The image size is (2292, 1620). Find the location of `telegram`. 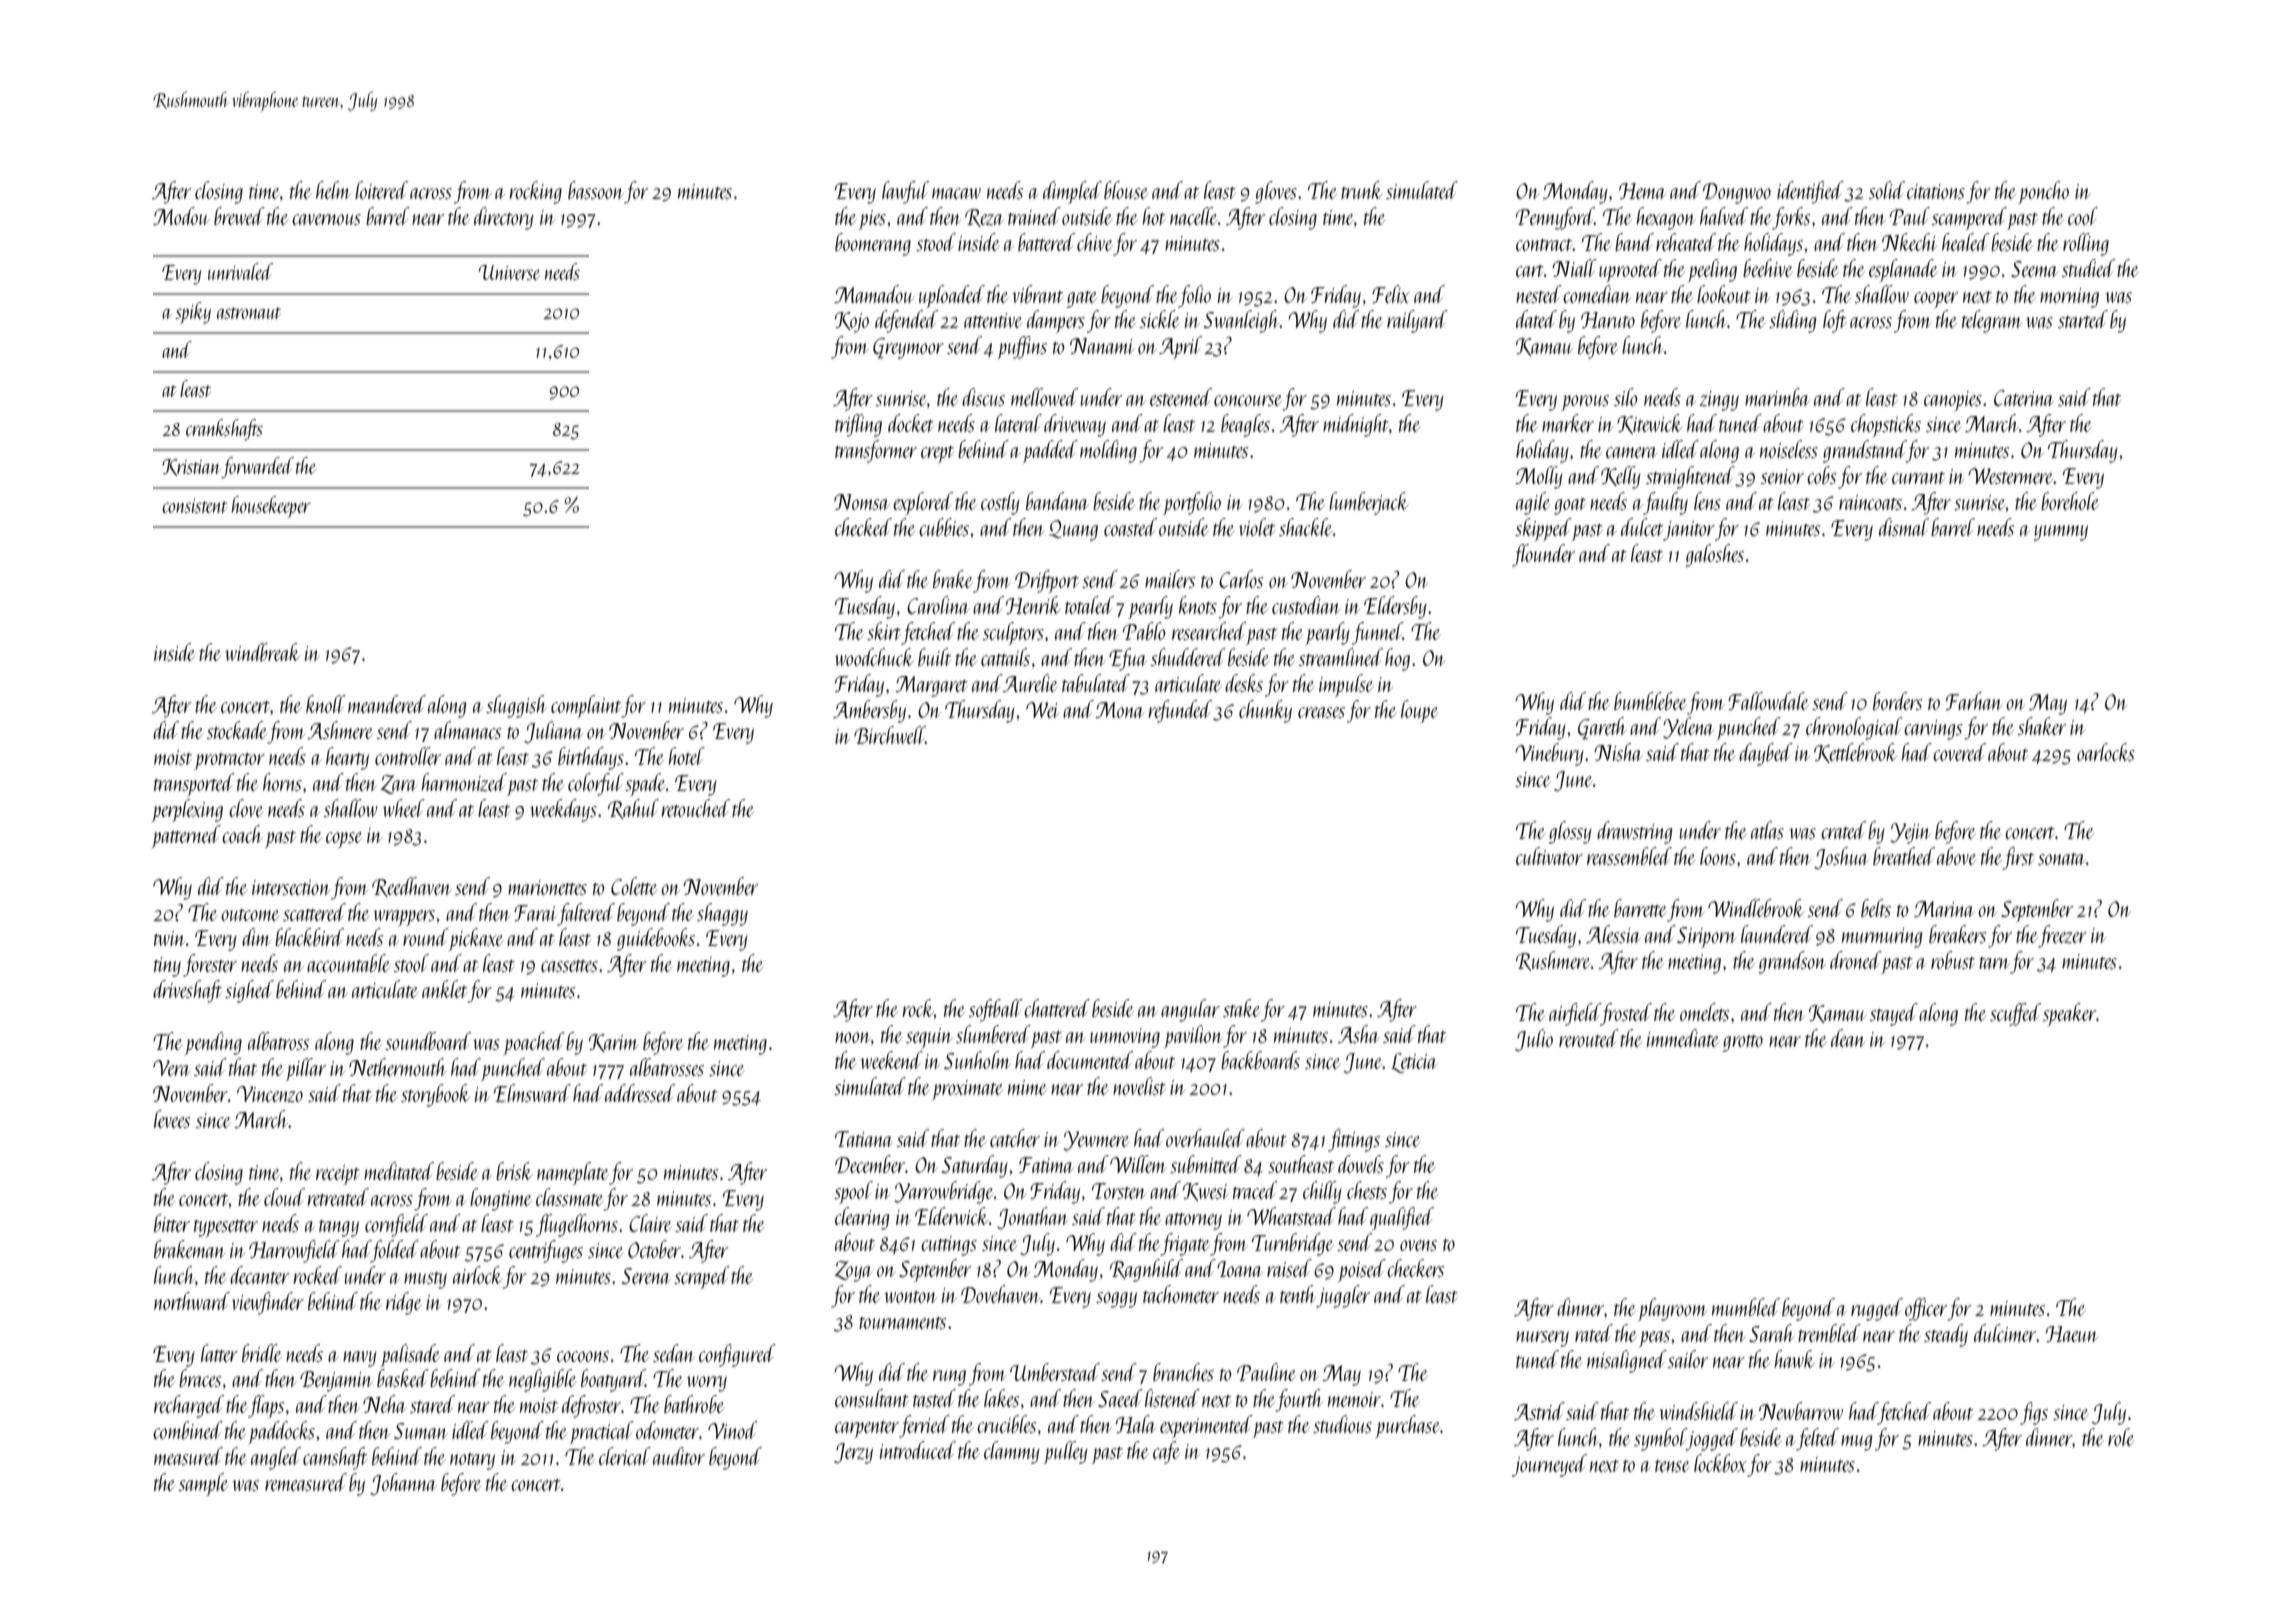

telegram is located at coordinates (1992, 321).
